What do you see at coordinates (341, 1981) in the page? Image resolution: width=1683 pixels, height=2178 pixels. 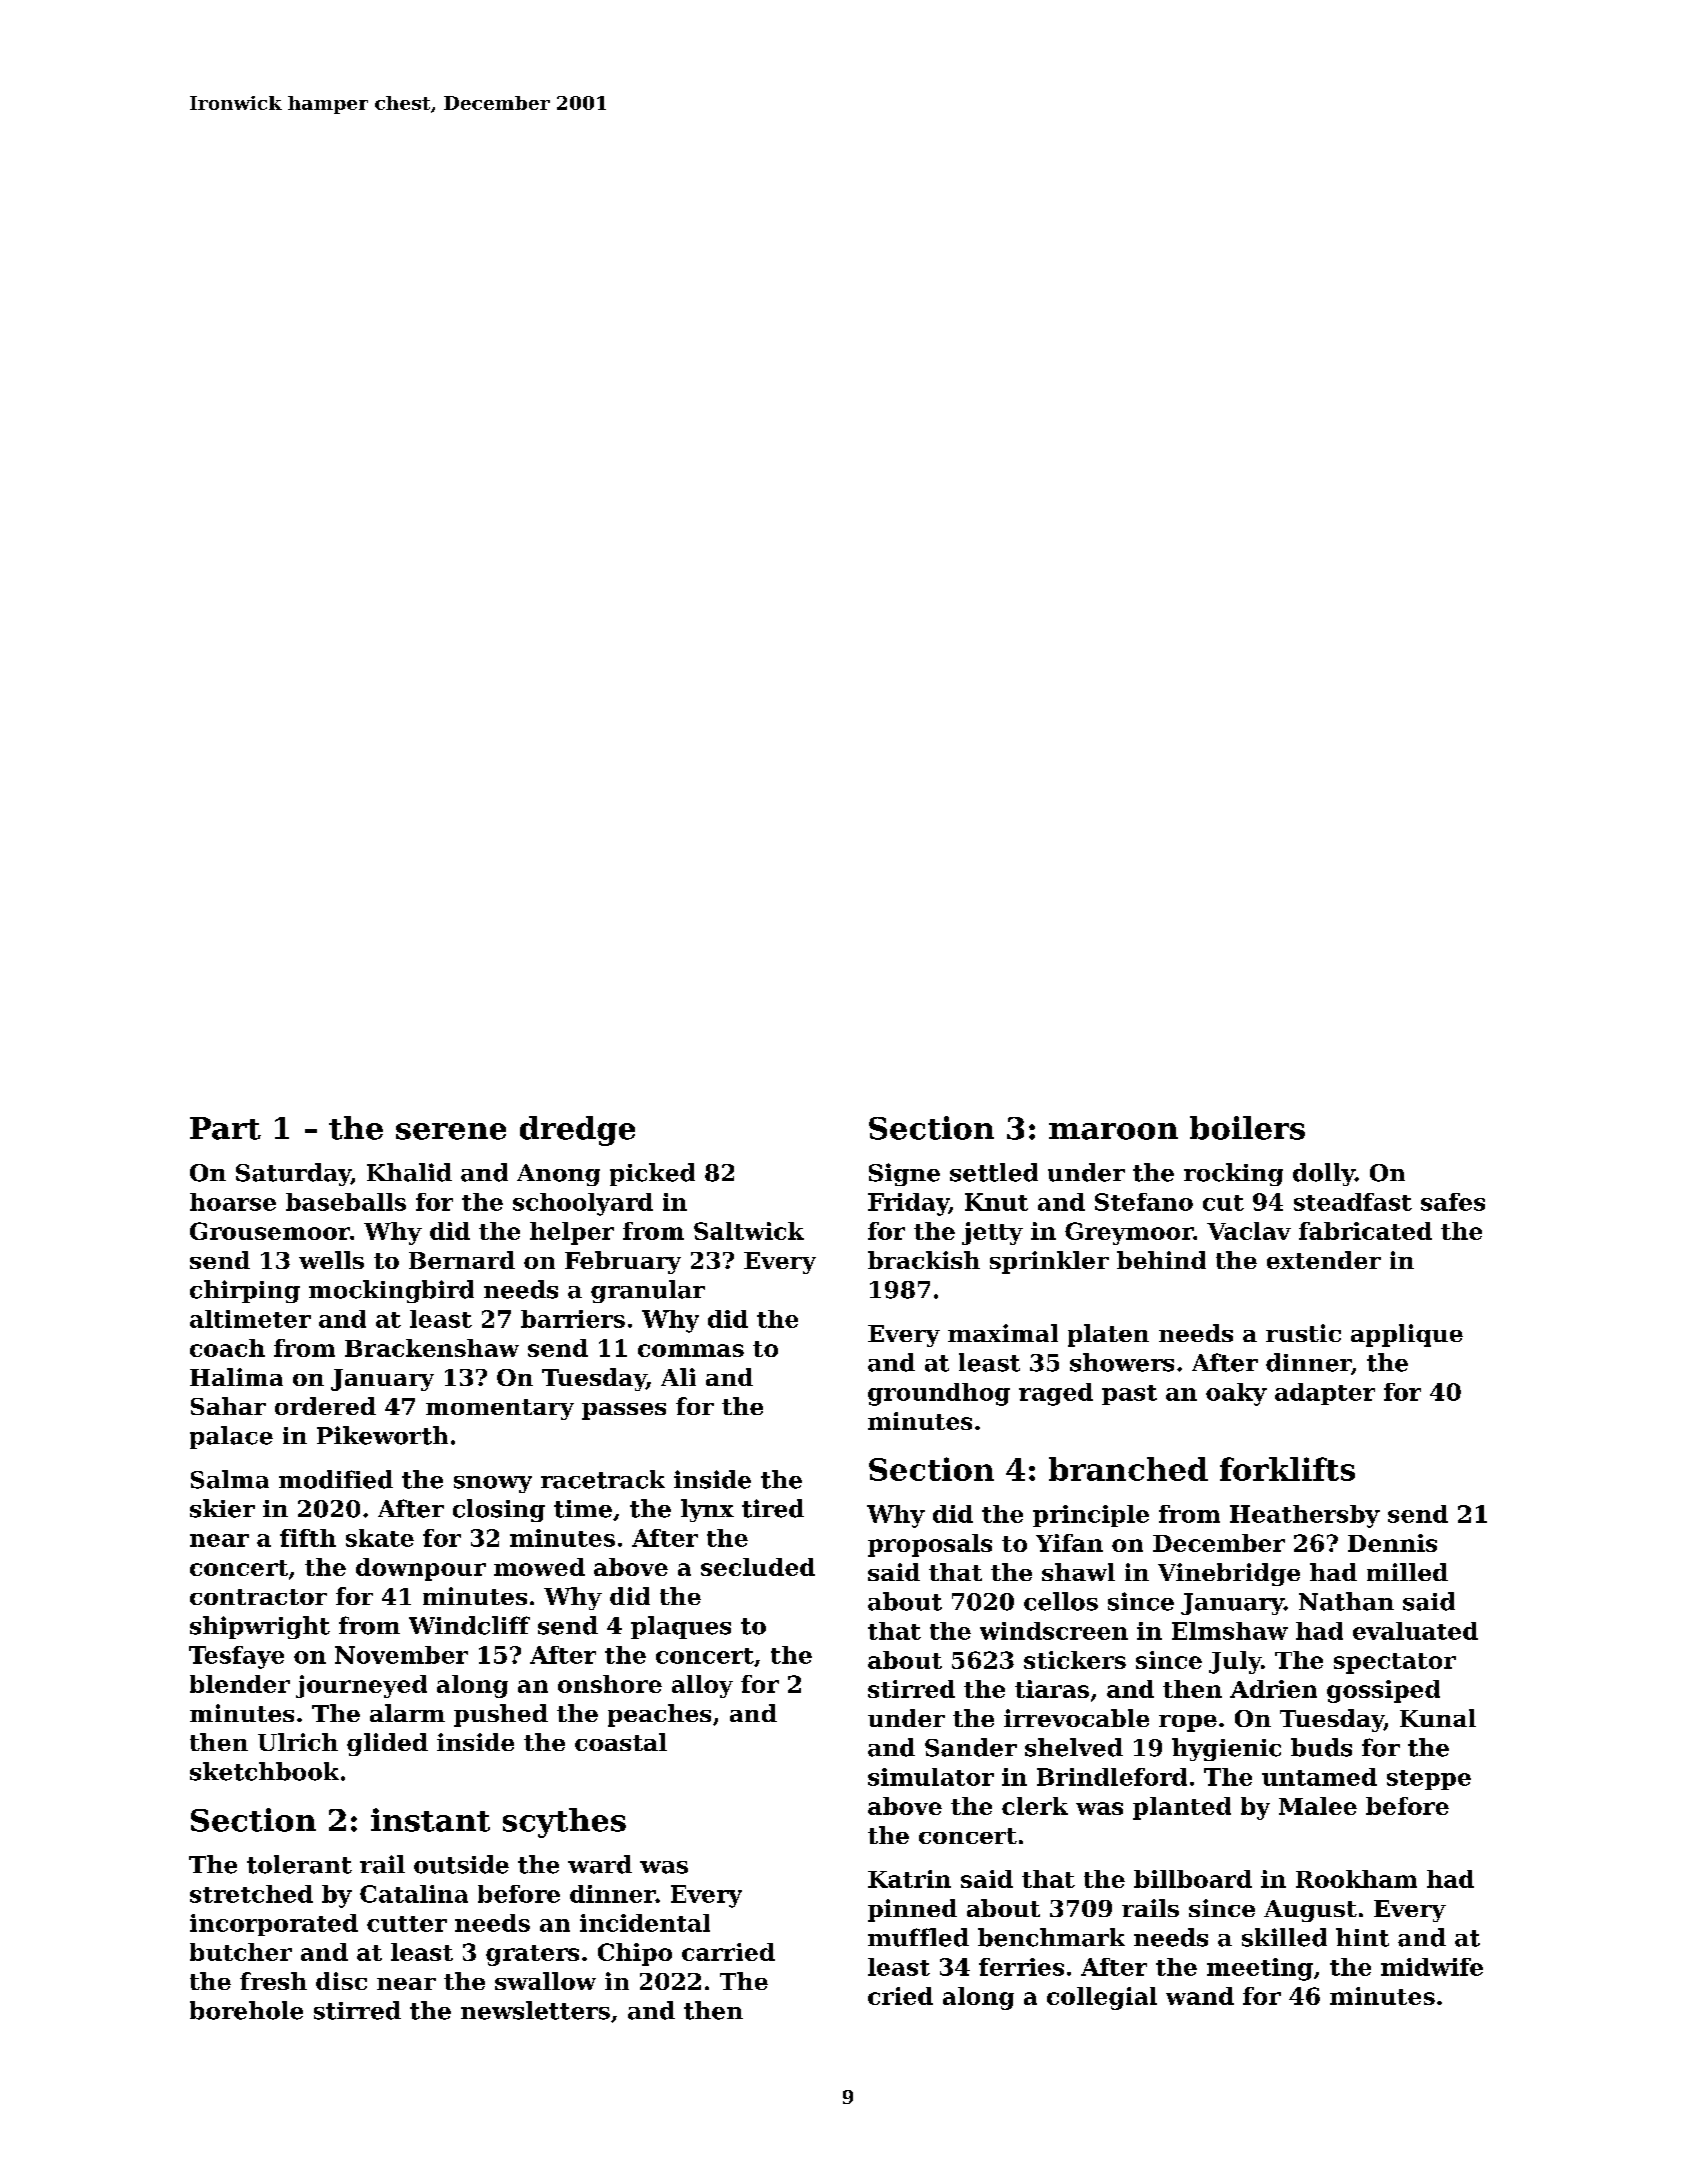 I see `disc` at bounding box center [341, 1981].
